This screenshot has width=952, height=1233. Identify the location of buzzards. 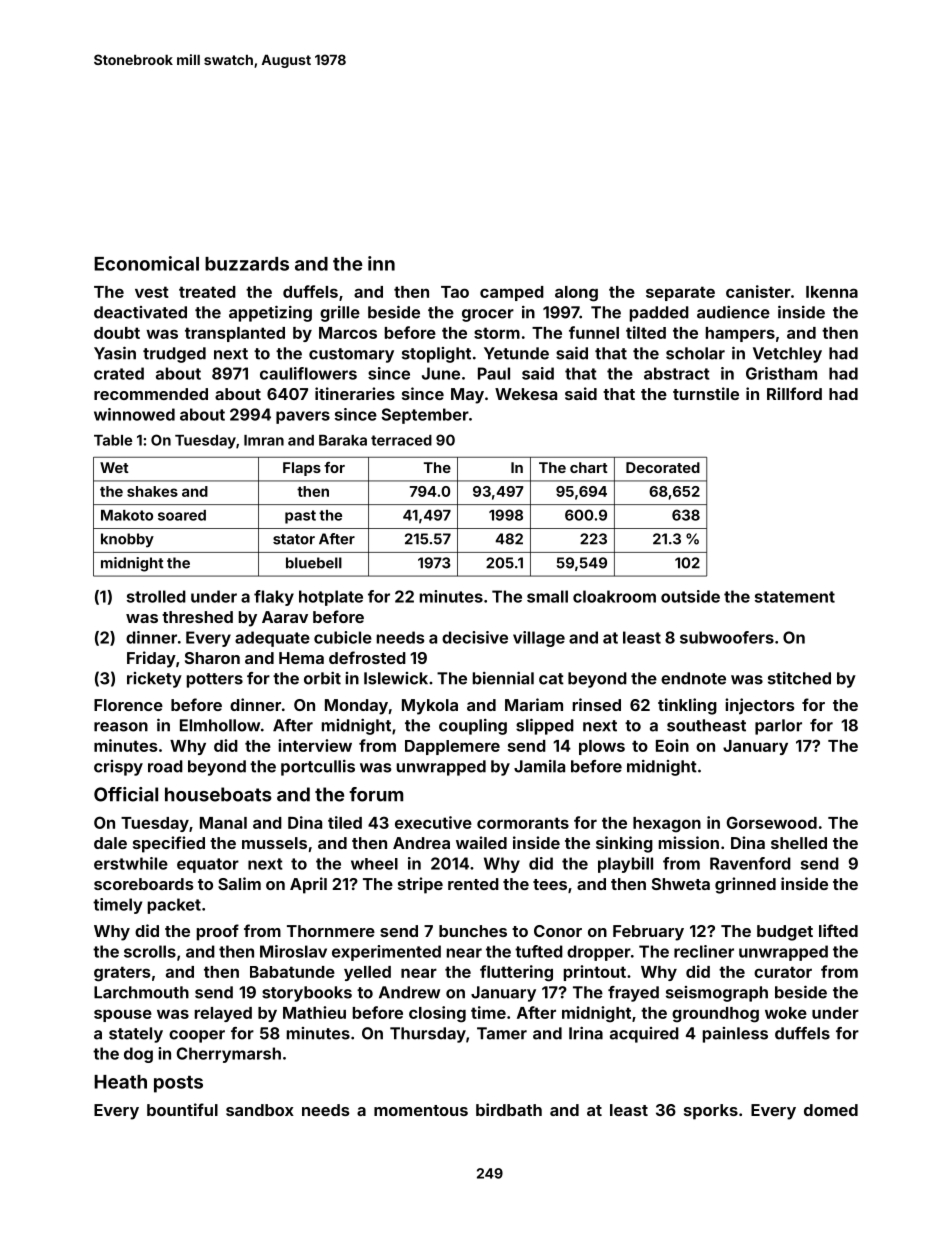
(247, 264).
